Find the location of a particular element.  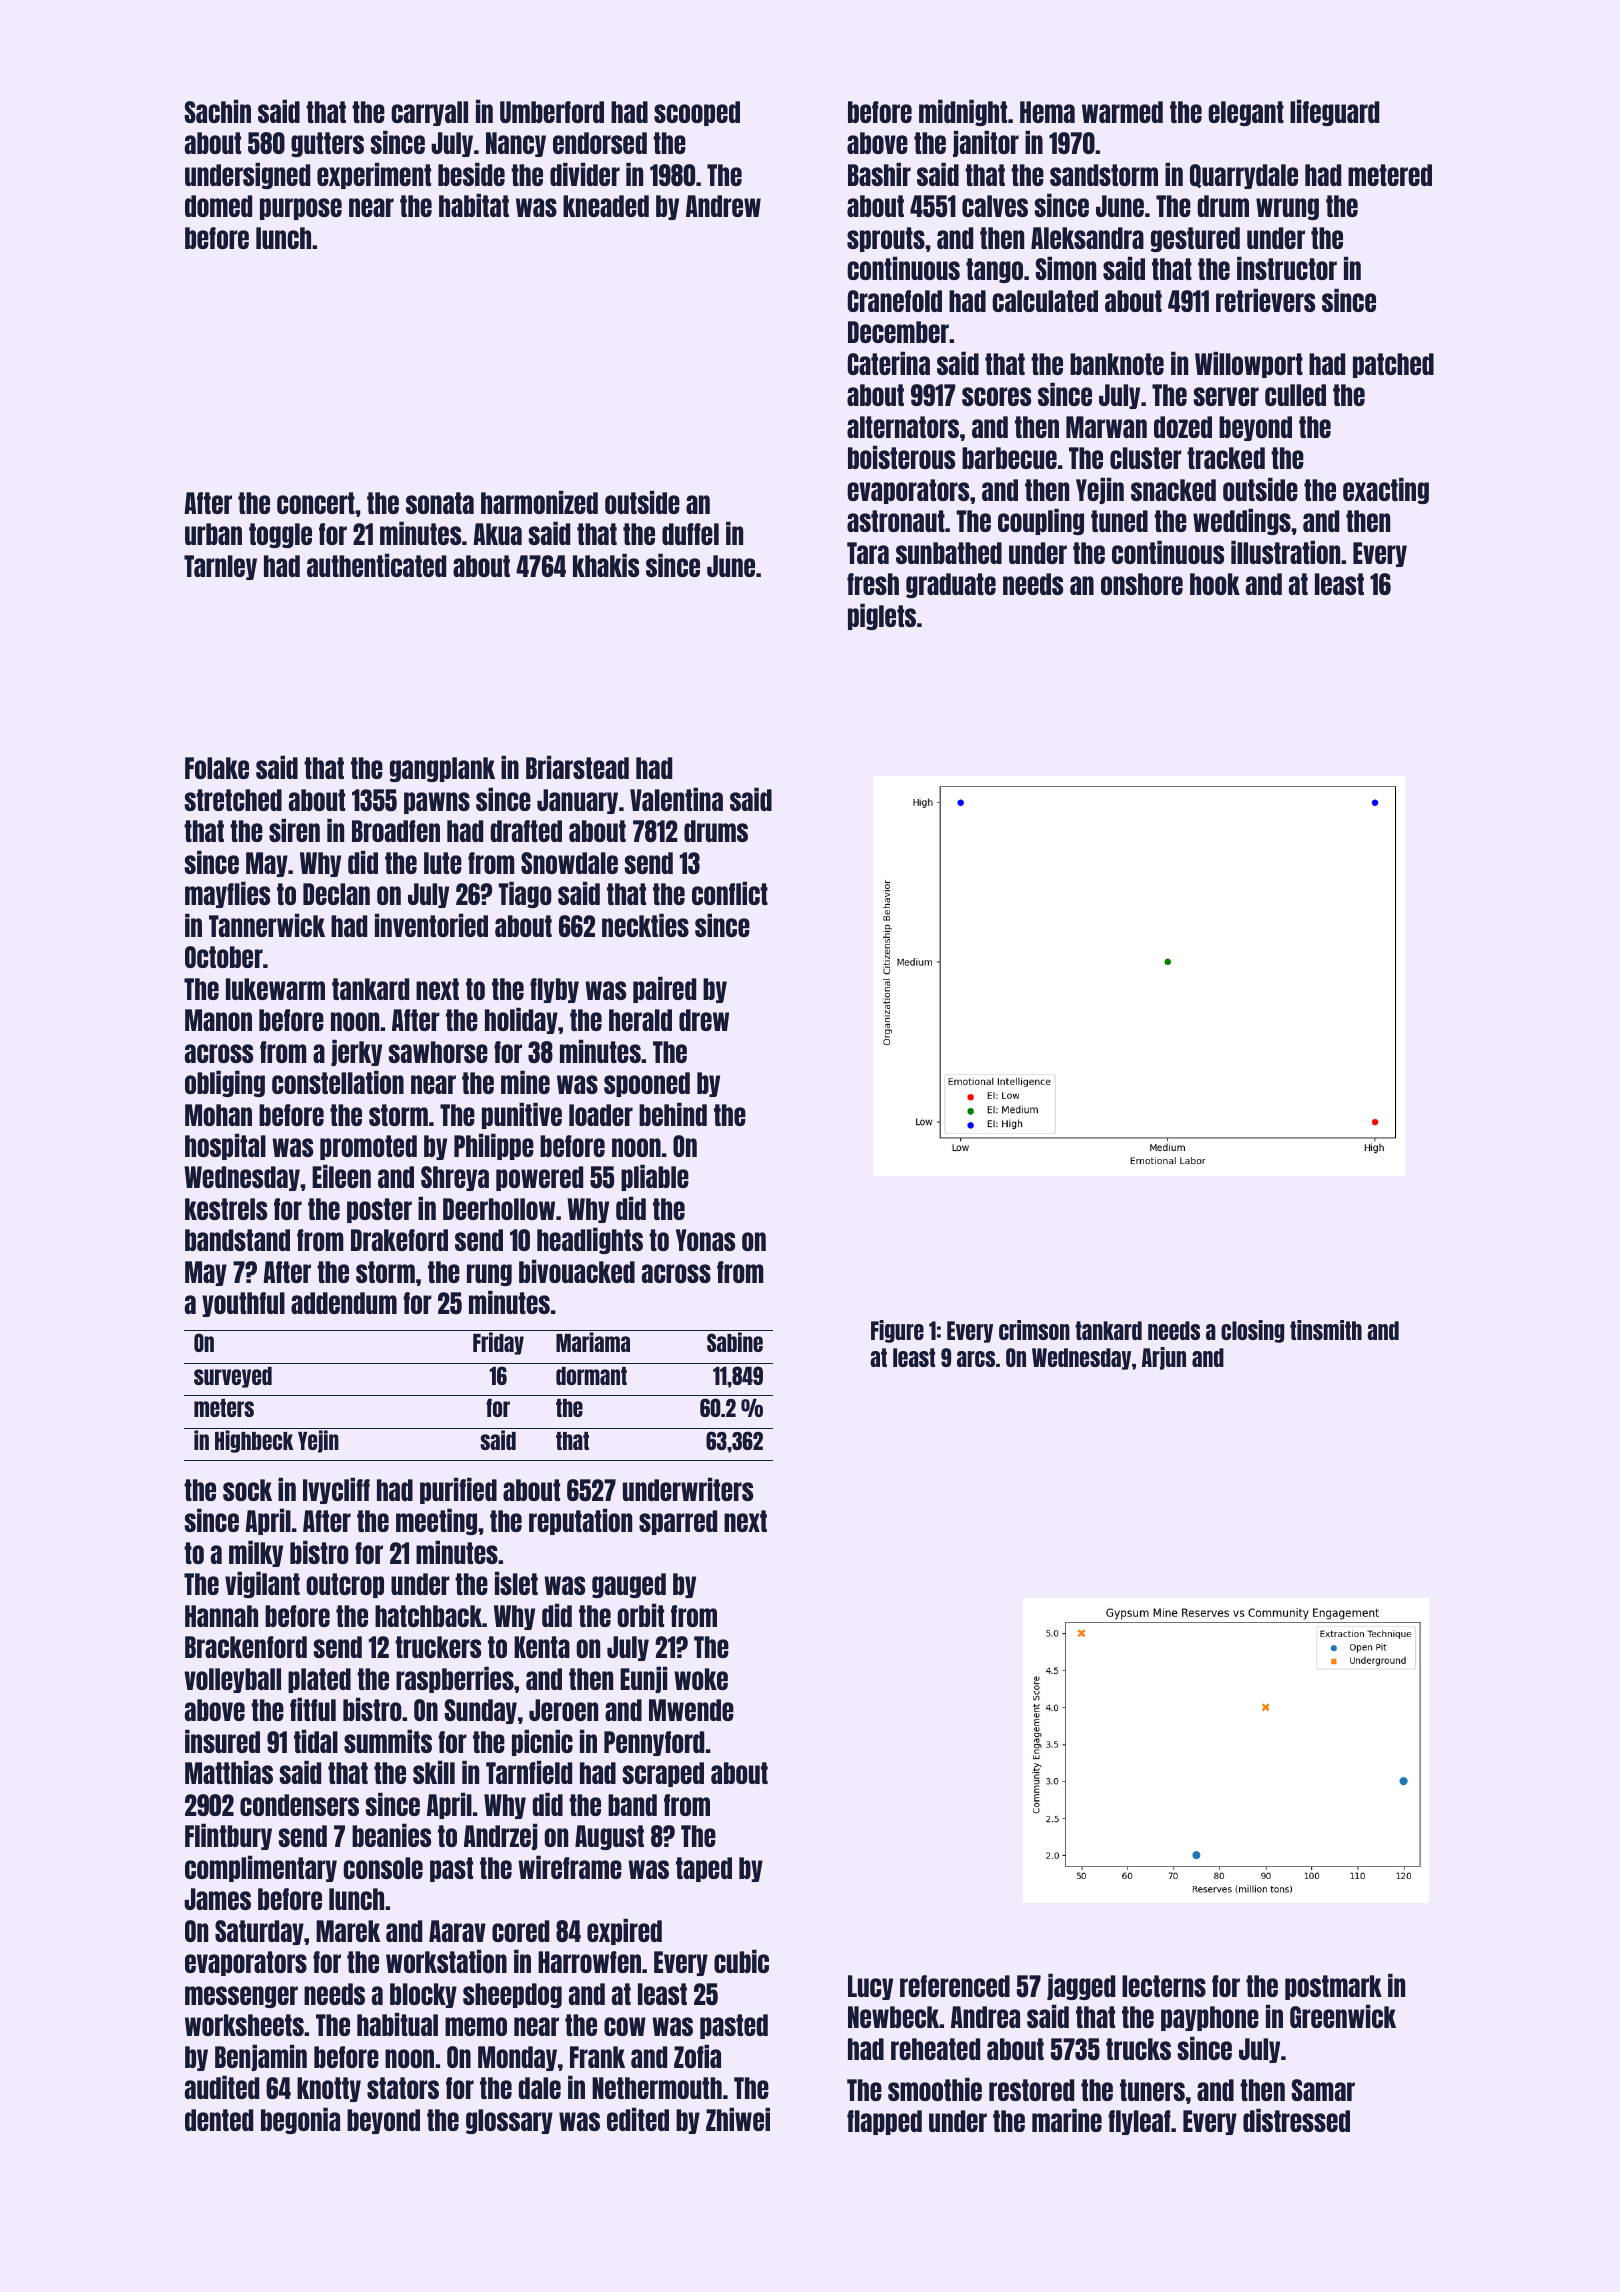

elegant is located at coordinates (1246, 113).
